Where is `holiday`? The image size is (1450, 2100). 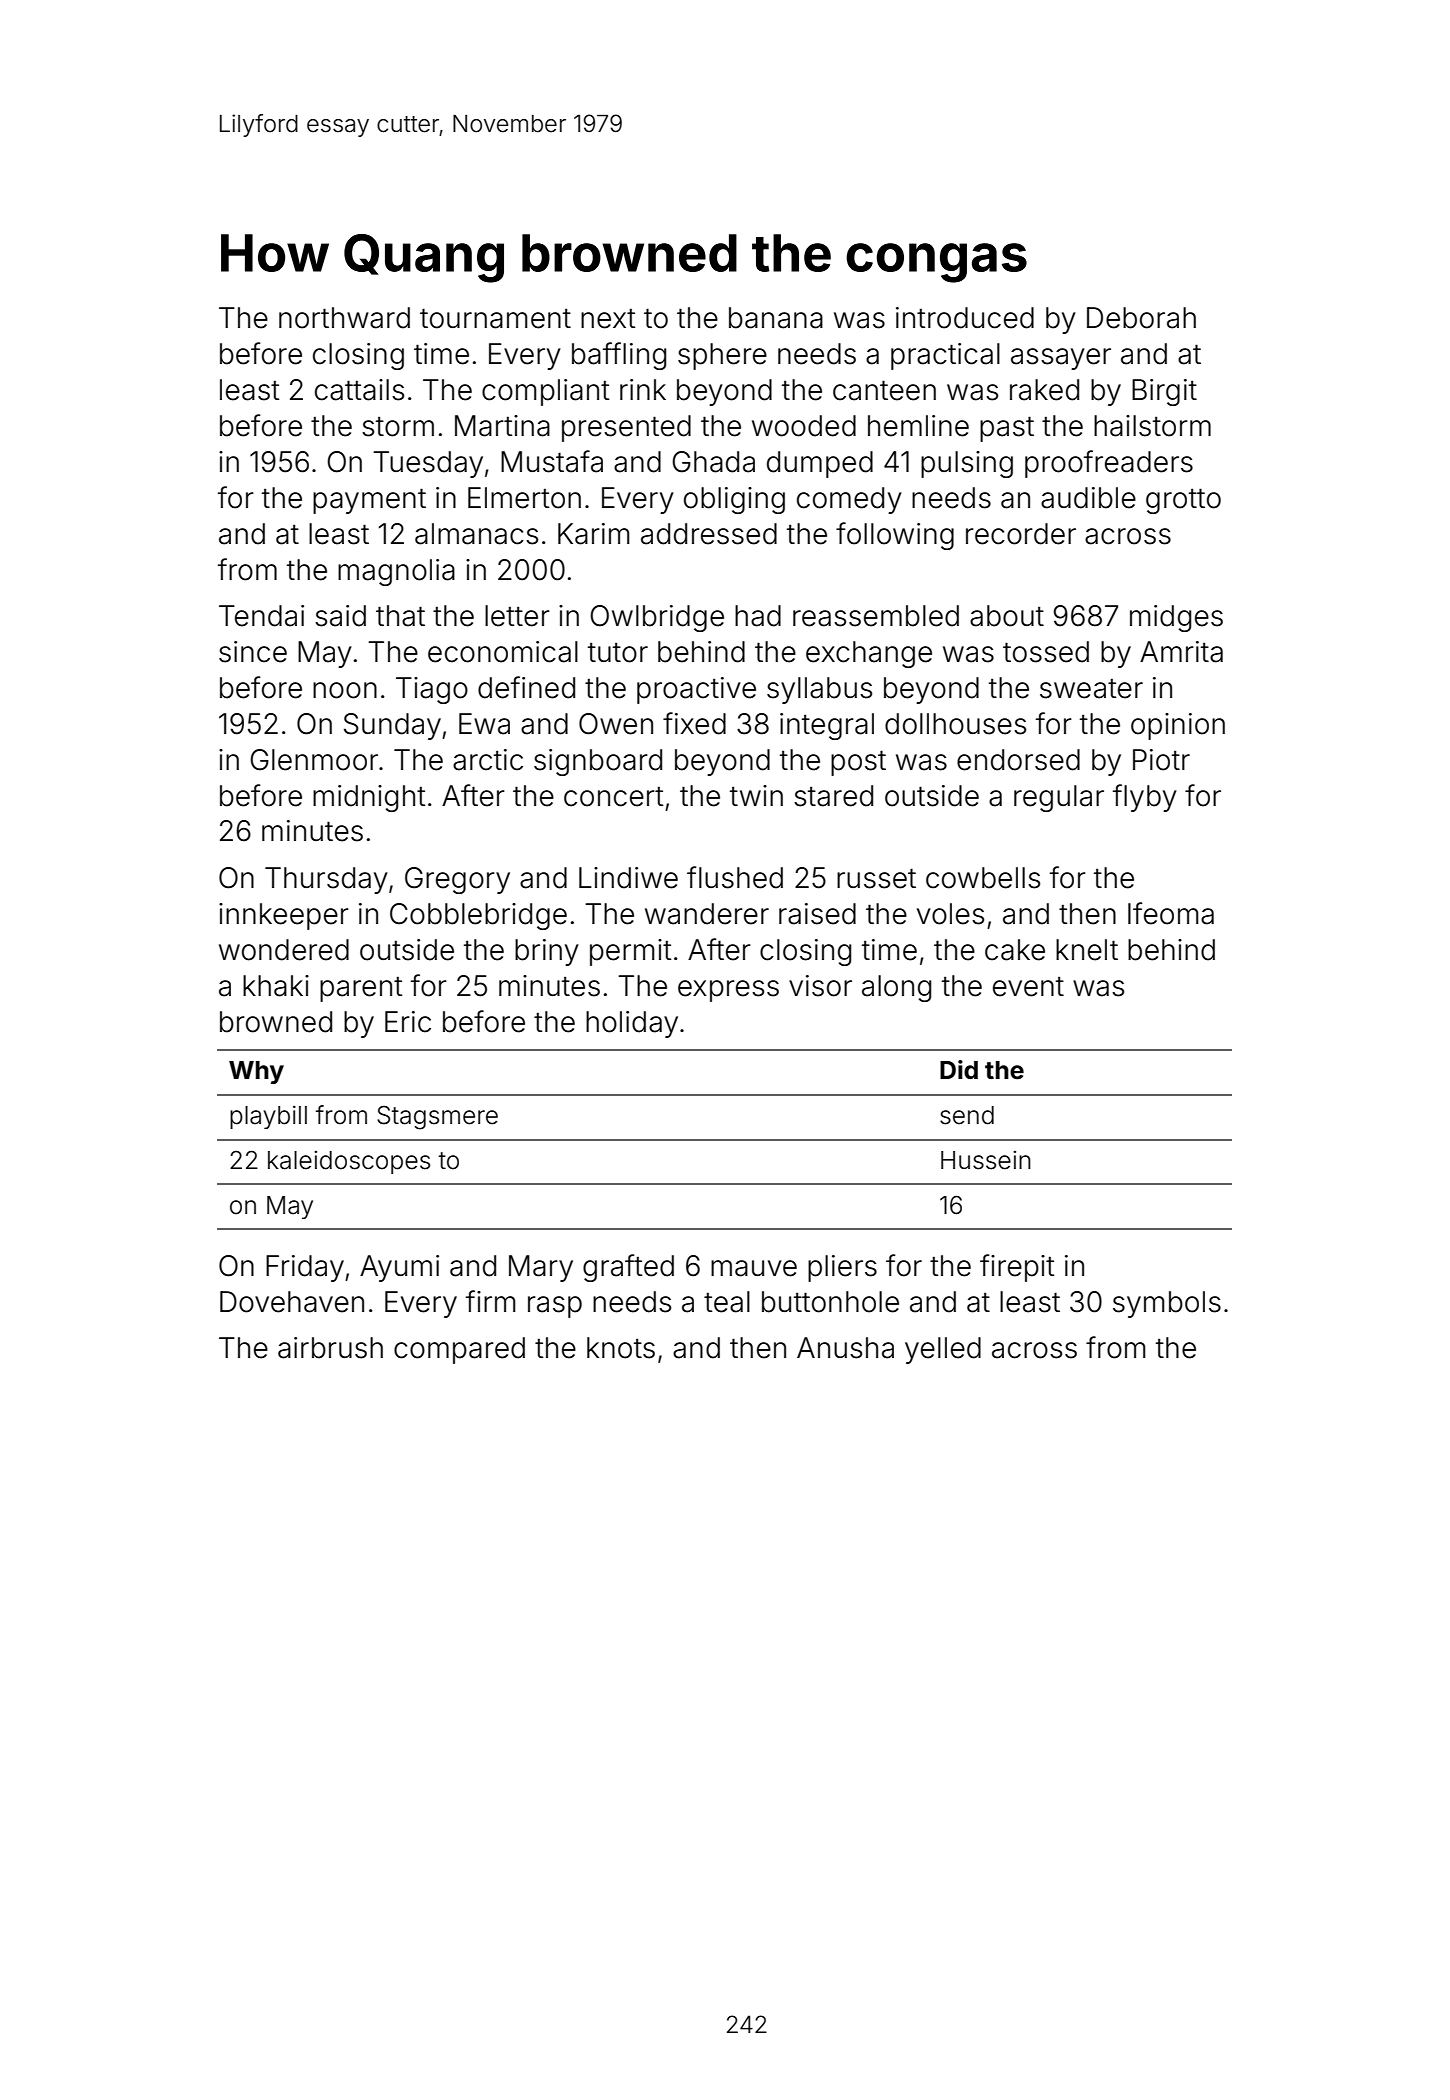 holiday is located at coordinates (632, 1024).
